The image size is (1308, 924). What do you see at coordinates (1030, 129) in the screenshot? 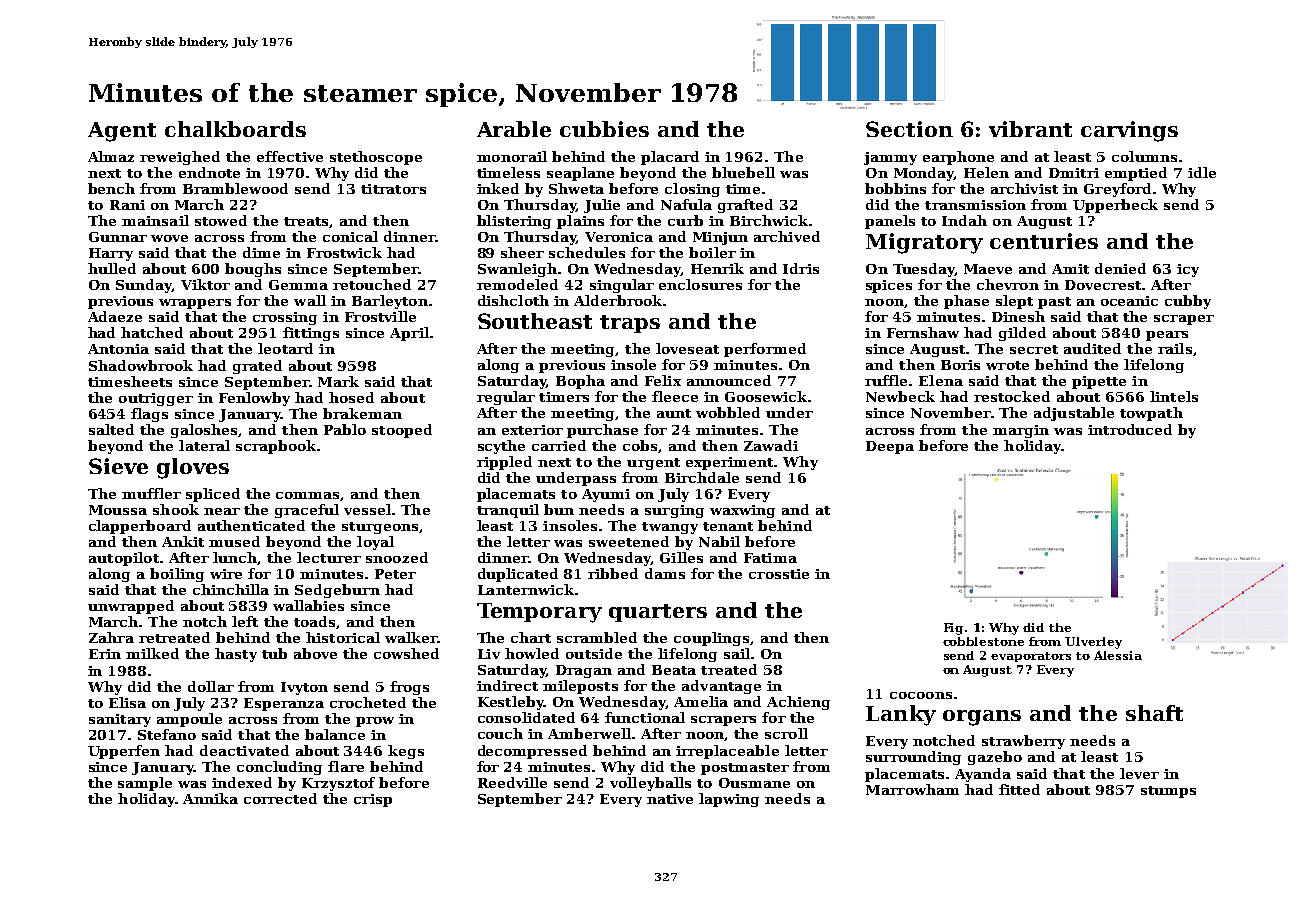
I see `vibrant` at bounding box center [1030, 129].
